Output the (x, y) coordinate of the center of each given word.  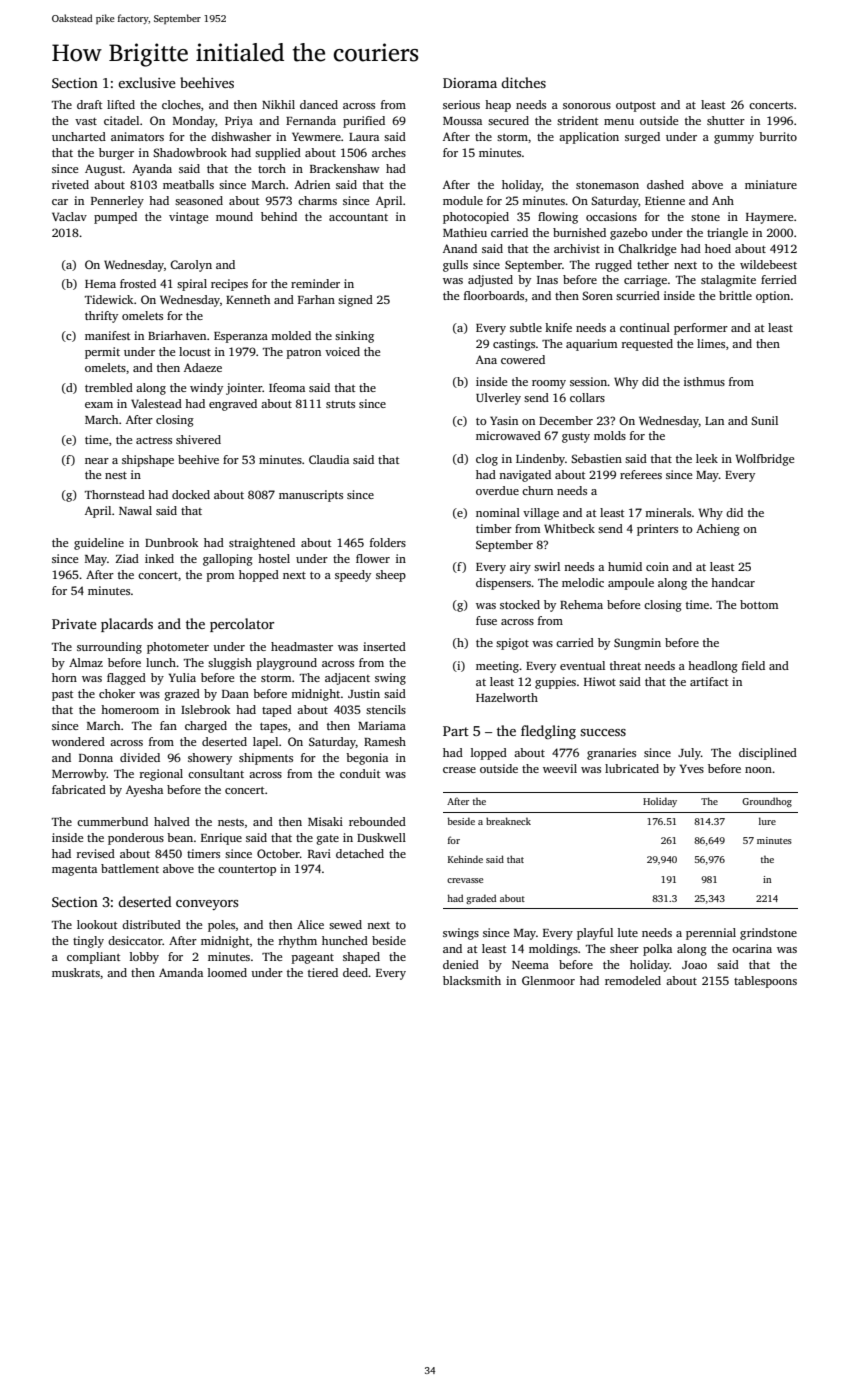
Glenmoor (548, 980)
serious (461, 104)
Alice (310, 924)
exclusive (147, 82)
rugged (613, 266)
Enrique (221, 839)
